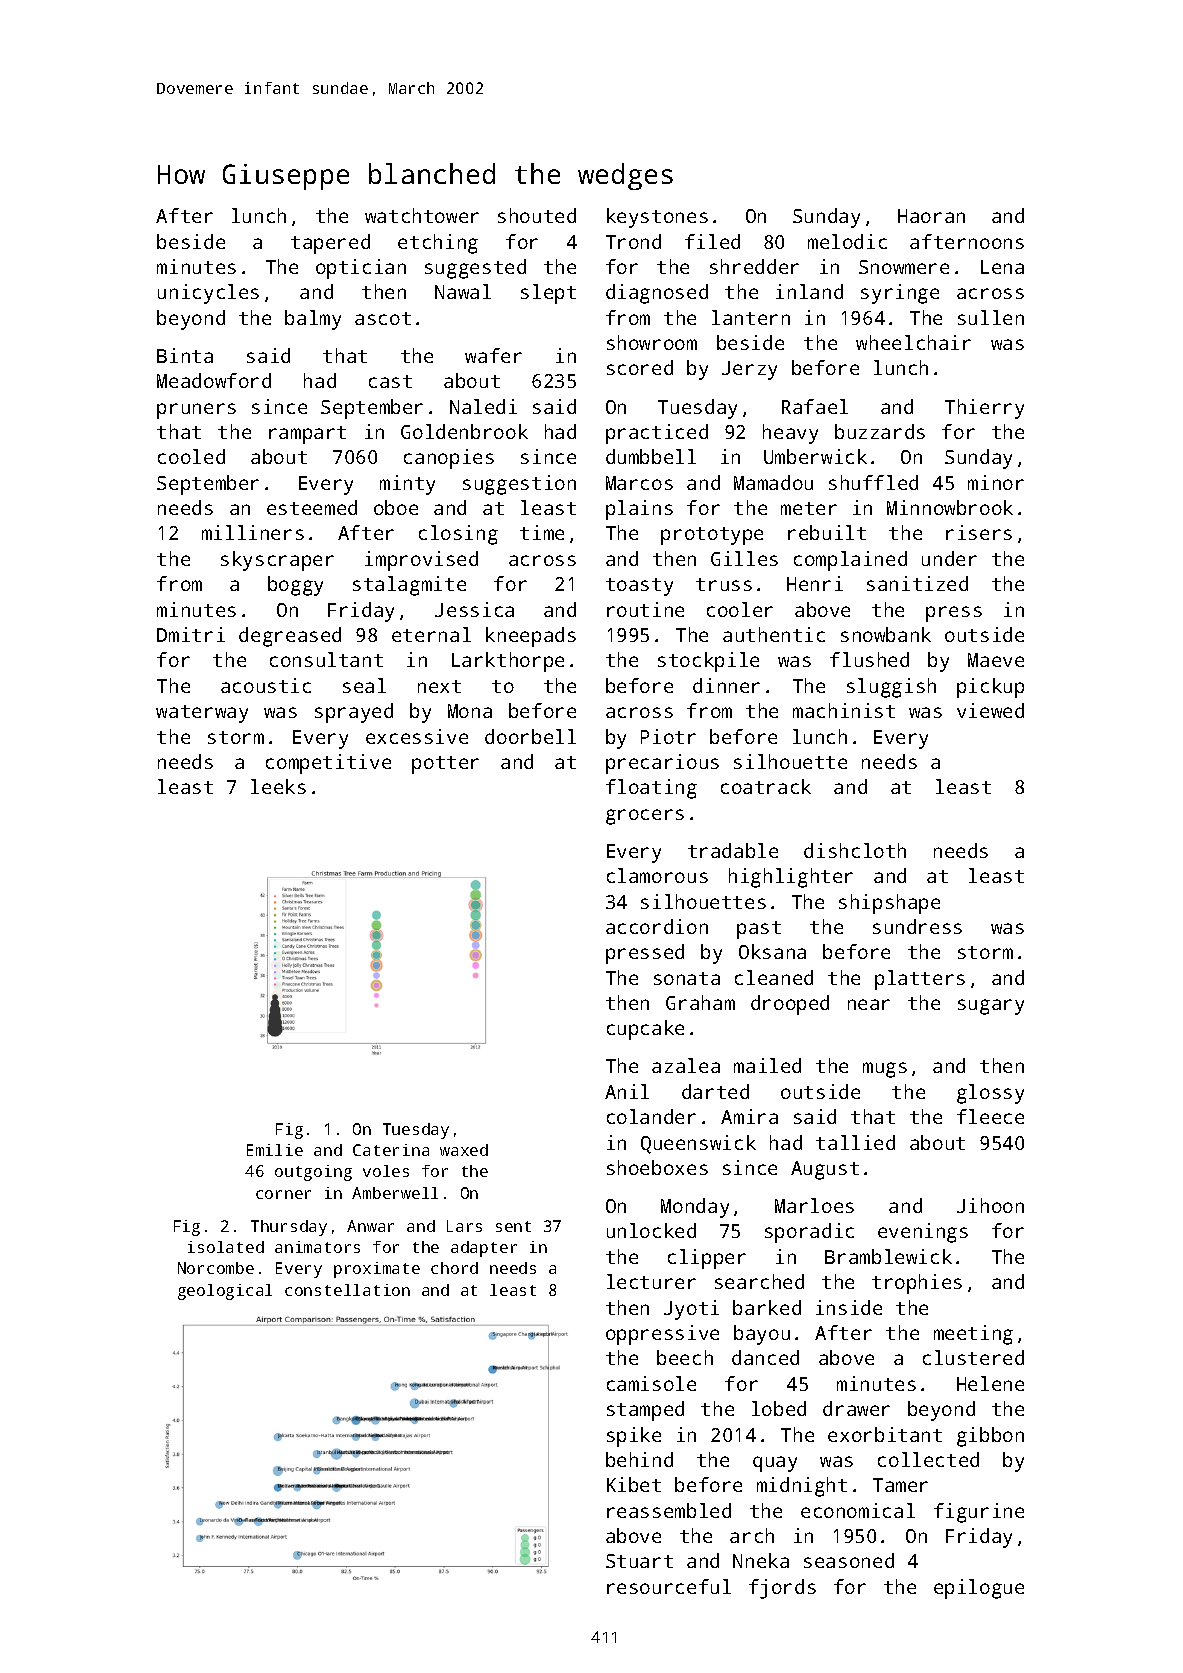 Image resolution: width=1183 pixels, height=1673 pixels. I want to click on sullen, so click(991, 317).
